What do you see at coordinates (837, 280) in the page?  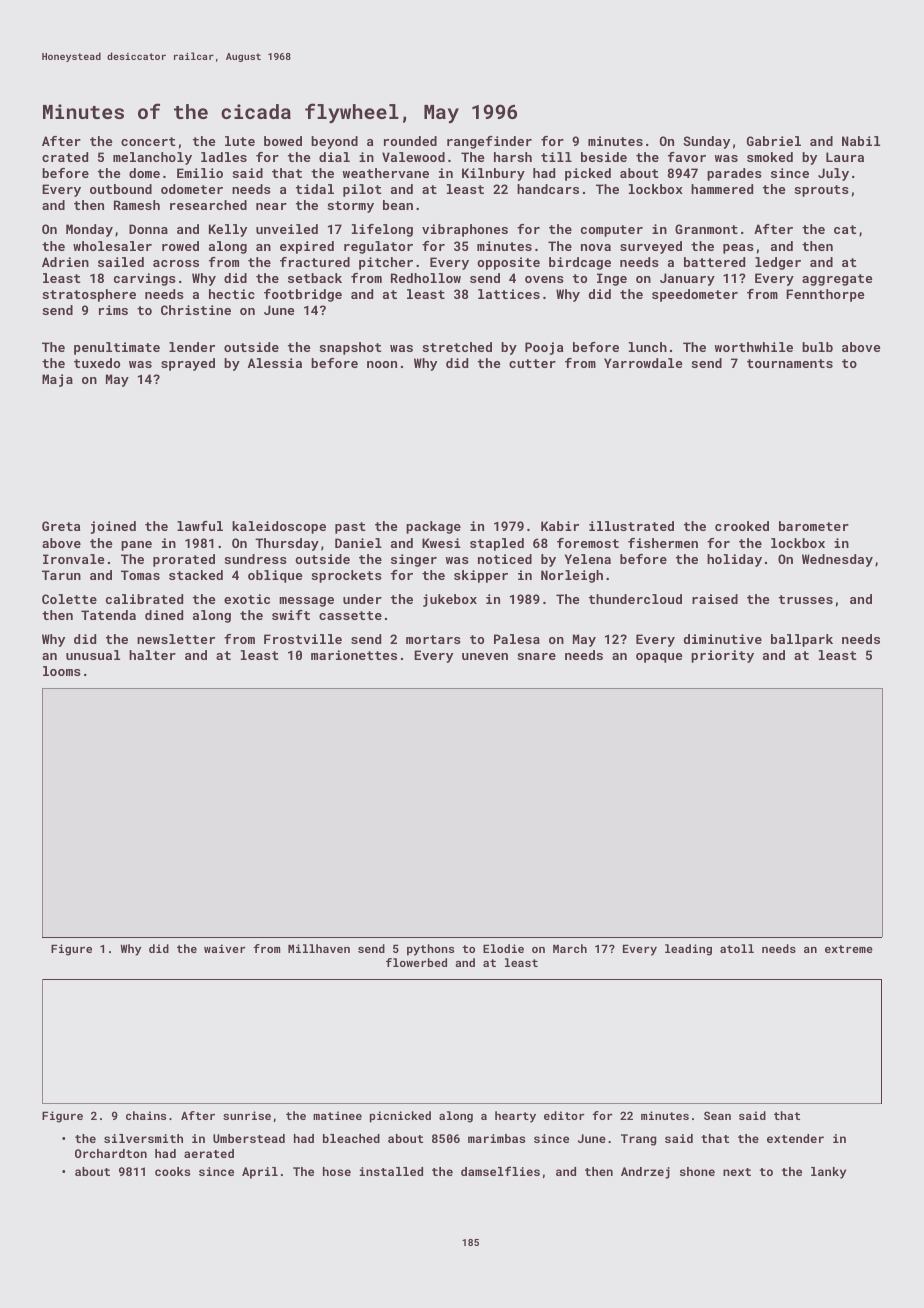 I see `aggregate` at bounding box center [837, 280].
